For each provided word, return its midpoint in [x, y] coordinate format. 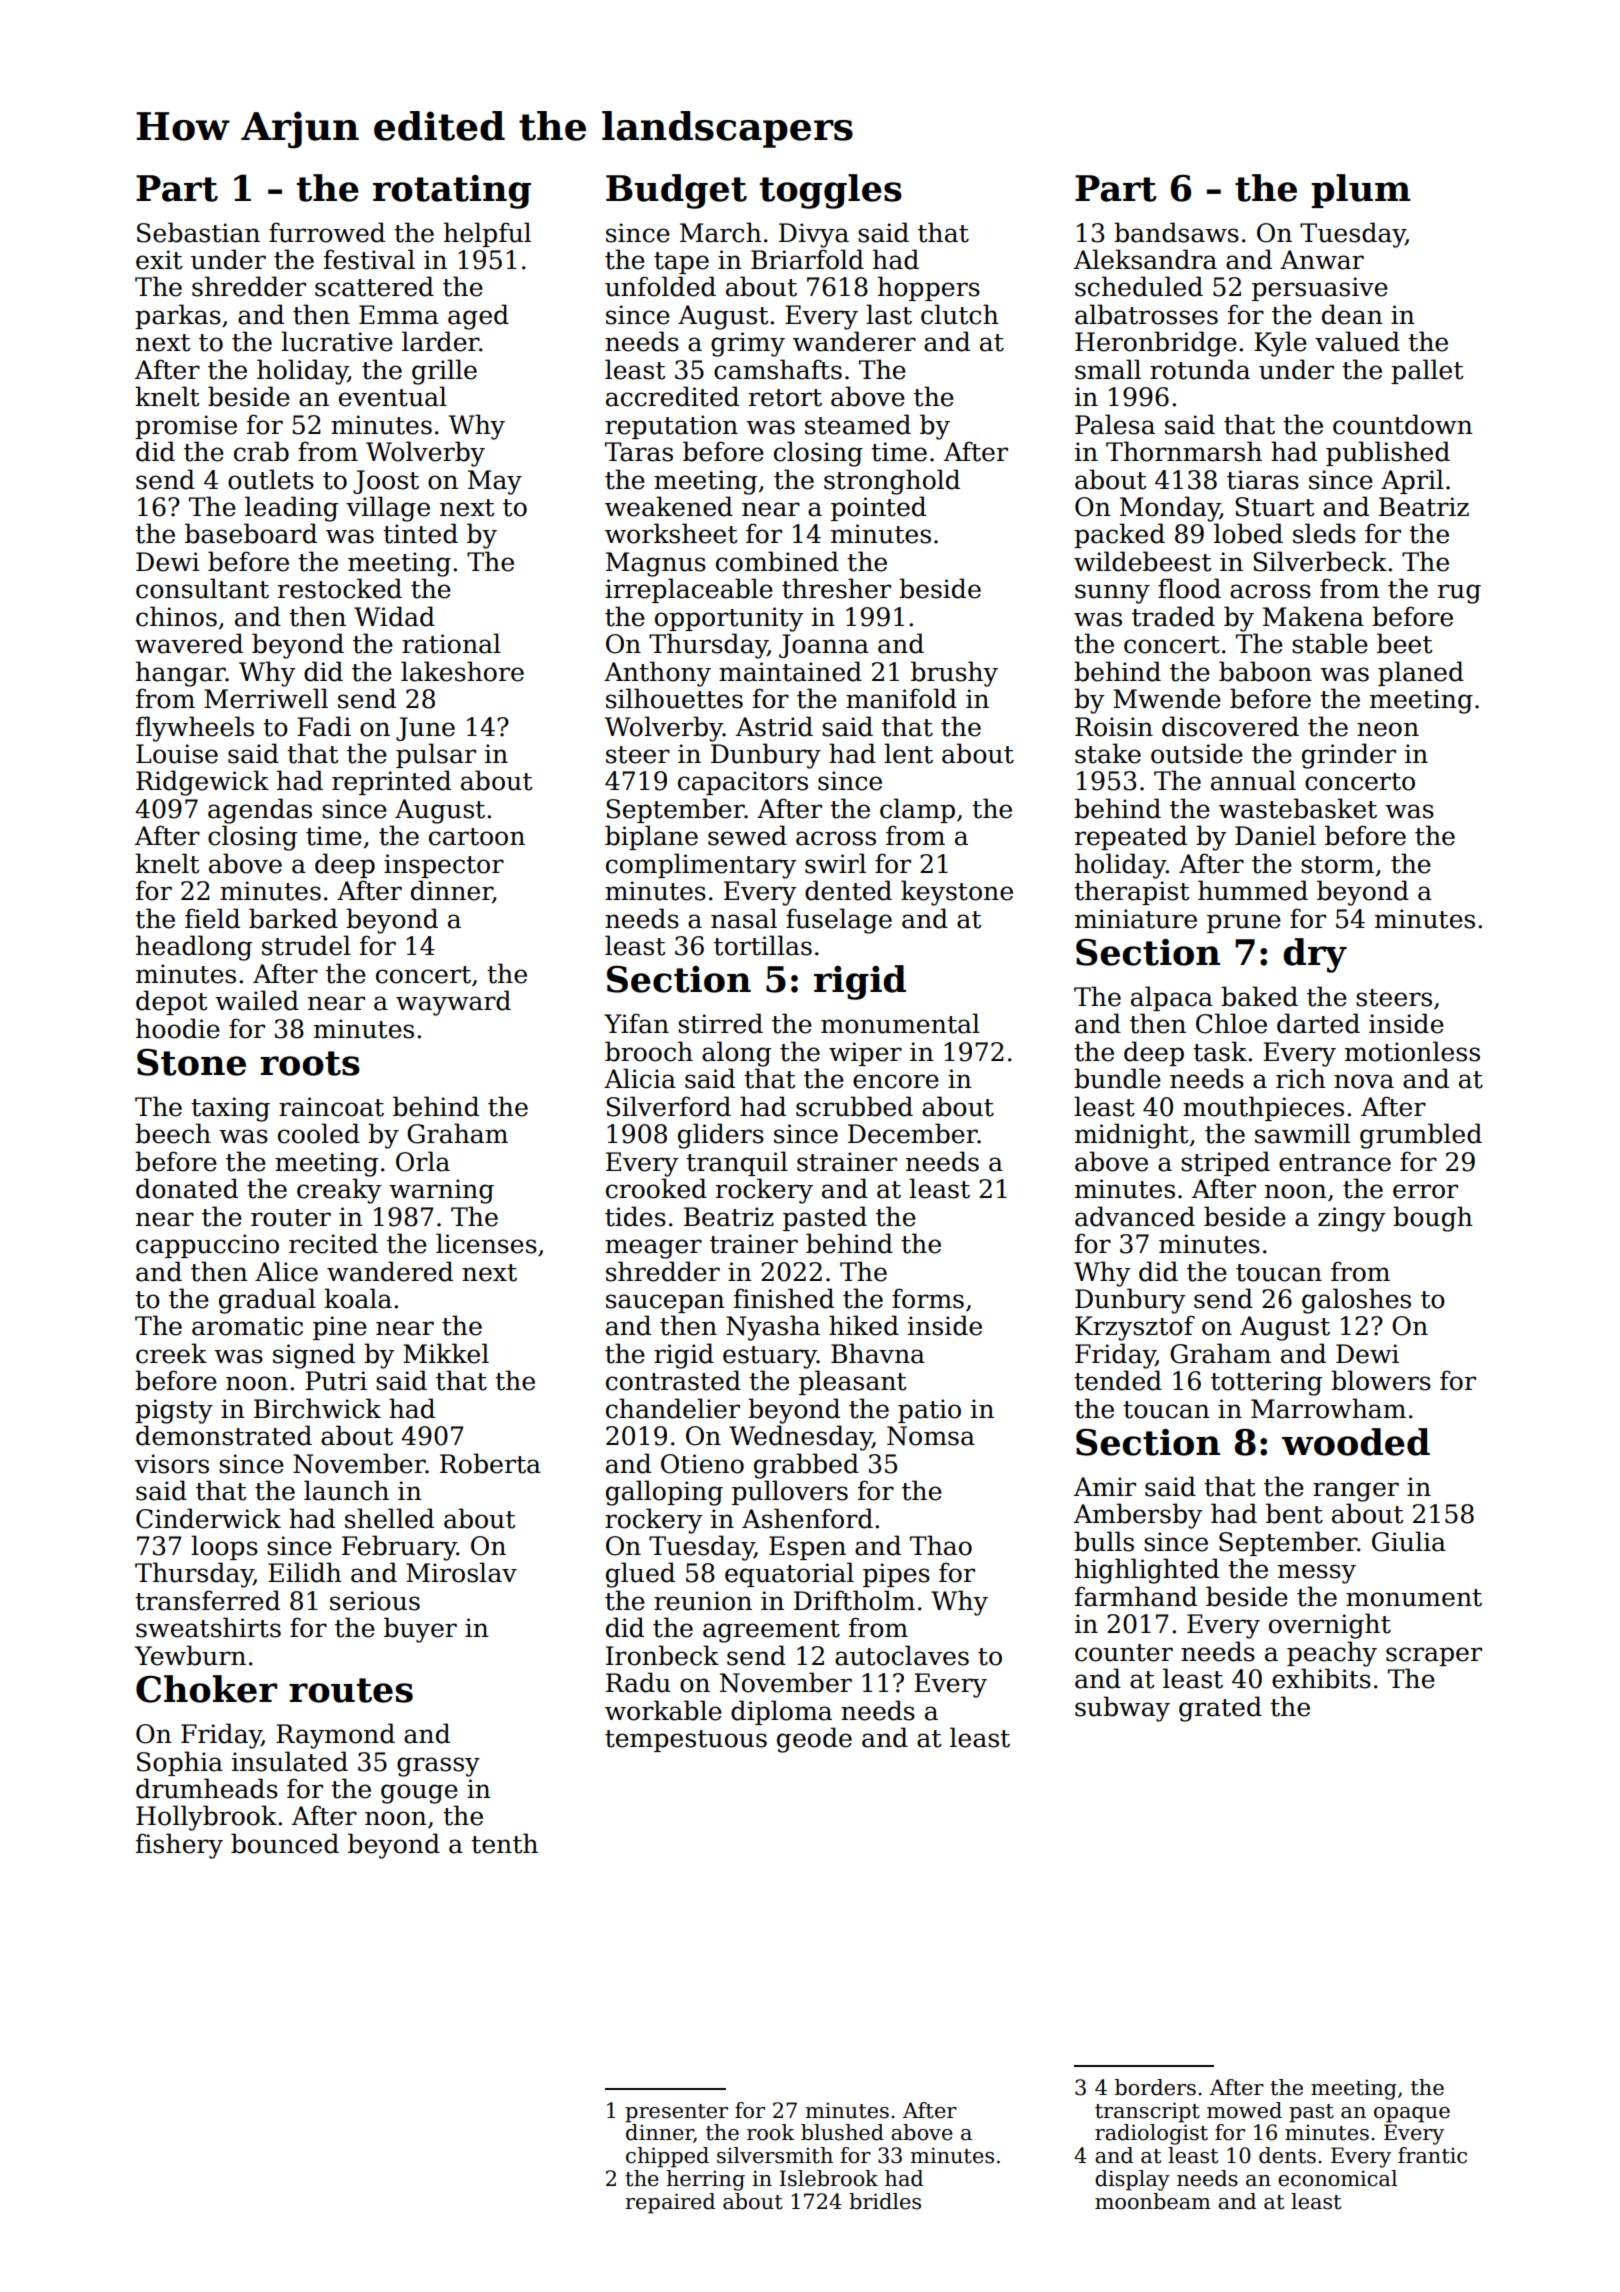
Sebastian [198, 232]
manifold [901, 698]
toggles [831, 191]
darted [1318, 1023]
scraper [1434, 1656]
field [212, 918]
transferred [207, 1600]
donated [187, 1188]
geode [814, 1740]
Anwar [1322, 260]
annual [1253, 780]
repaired [670, 2203]
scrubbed [854, 1106]
